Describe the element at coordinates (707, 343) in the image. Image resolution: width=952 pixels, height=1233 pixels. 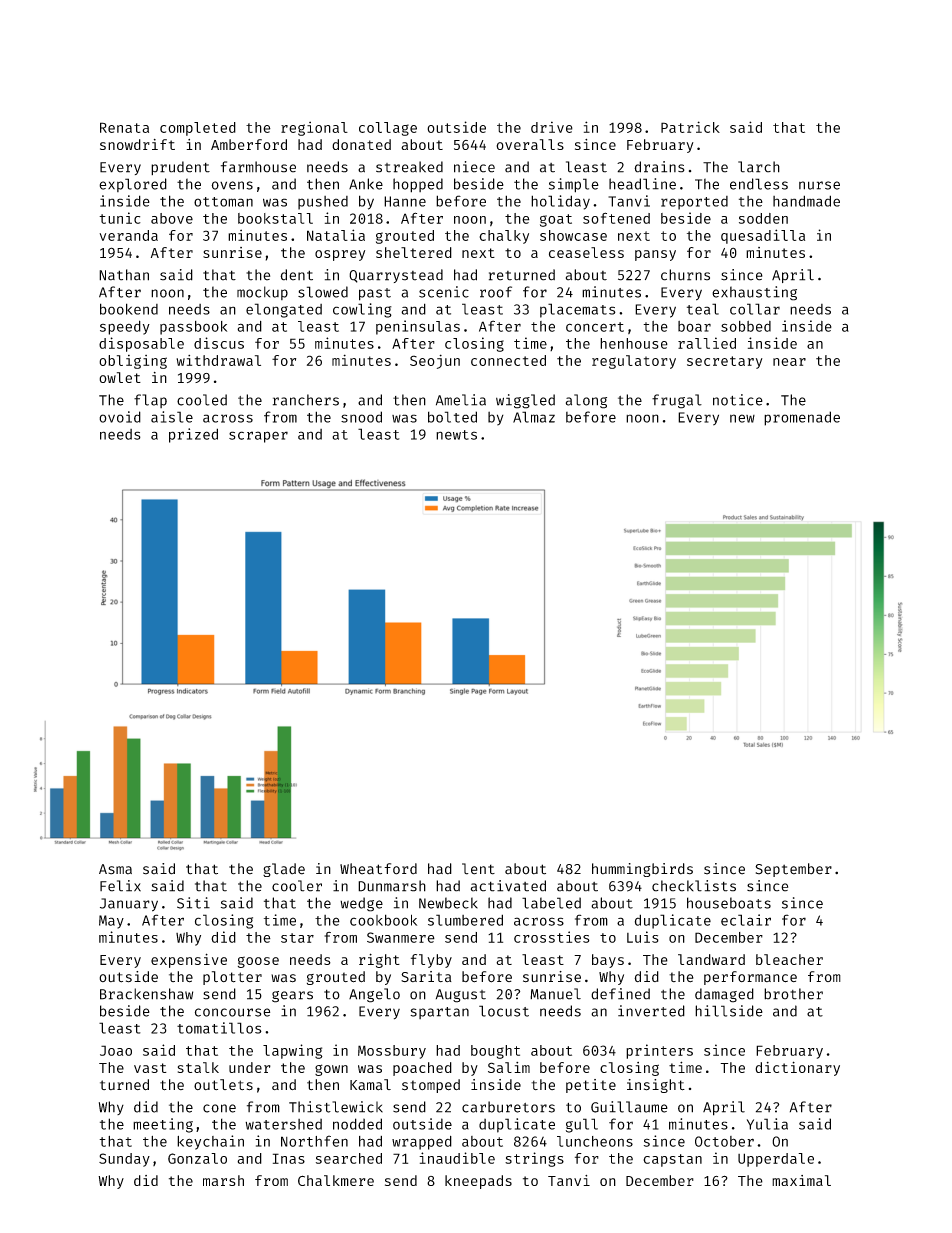
I see `rallied` at that location.
